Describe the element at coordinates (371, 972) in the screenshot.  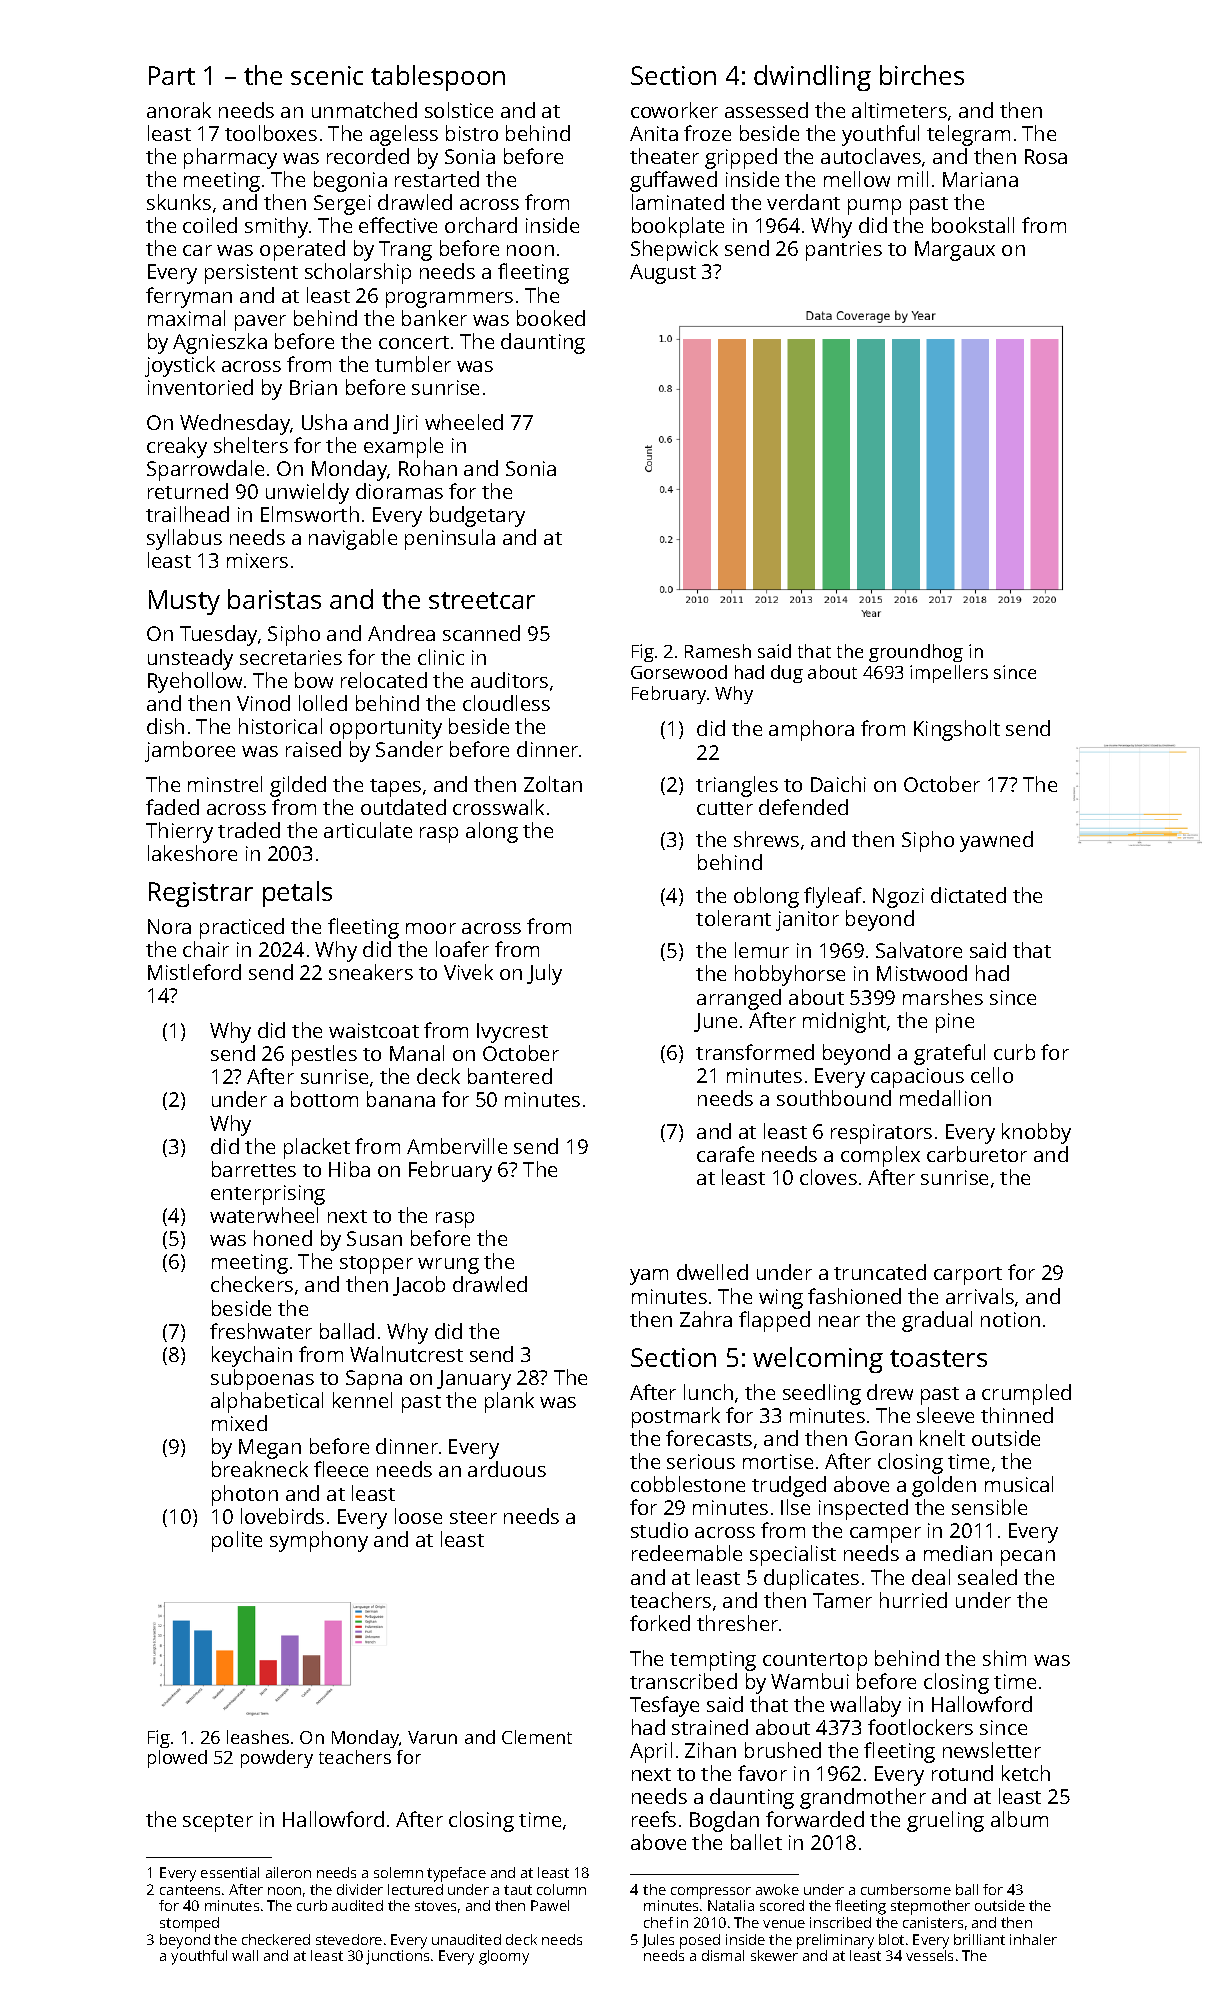
I see `sneakers` at that location.
